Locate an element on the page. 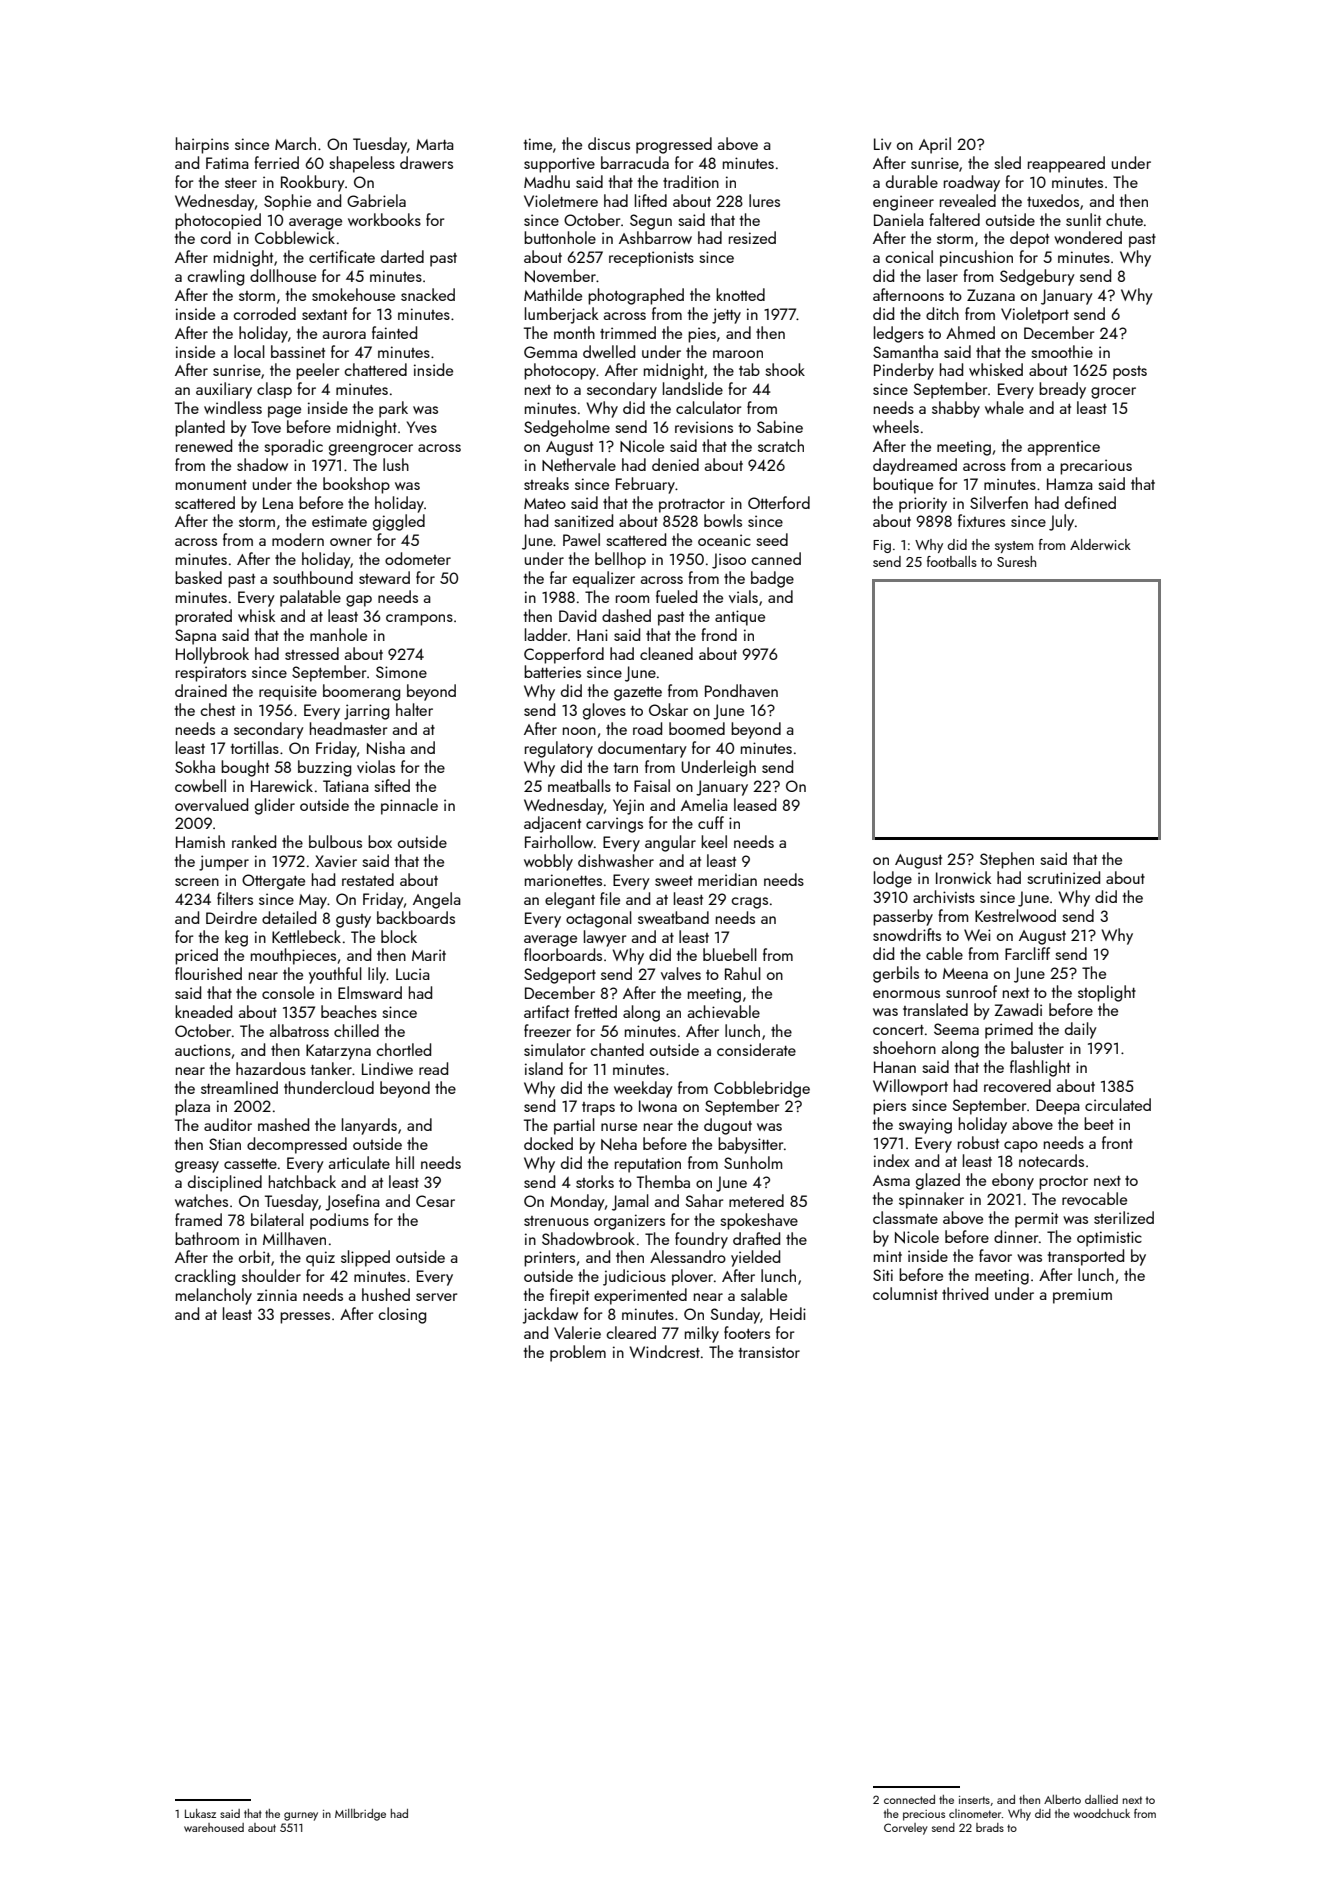 This page has height=1889, width=1335. plover is located at coordinates (692, 1277).
